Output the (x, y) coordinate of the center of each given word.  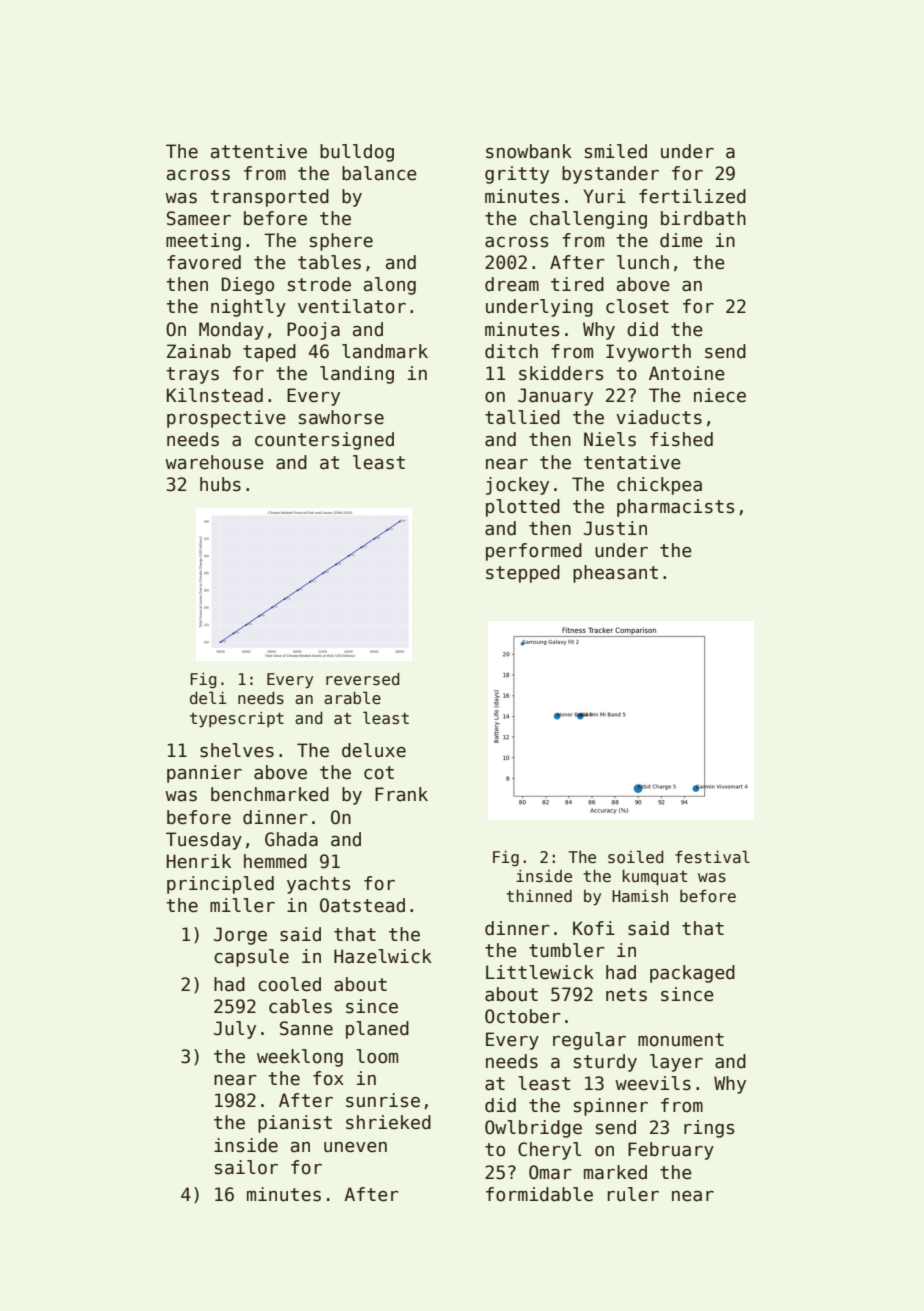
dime (681, 240)
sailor (246, 1167)
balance (379, 173)
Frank (401, 794)
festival (712, 856)
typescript (237, 720)
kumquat (654, 878)
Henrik (199, 861)
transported (269, 198)
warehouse (214, 462)
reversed (362, 679)
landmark (385, 351)
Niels (610, 439)
